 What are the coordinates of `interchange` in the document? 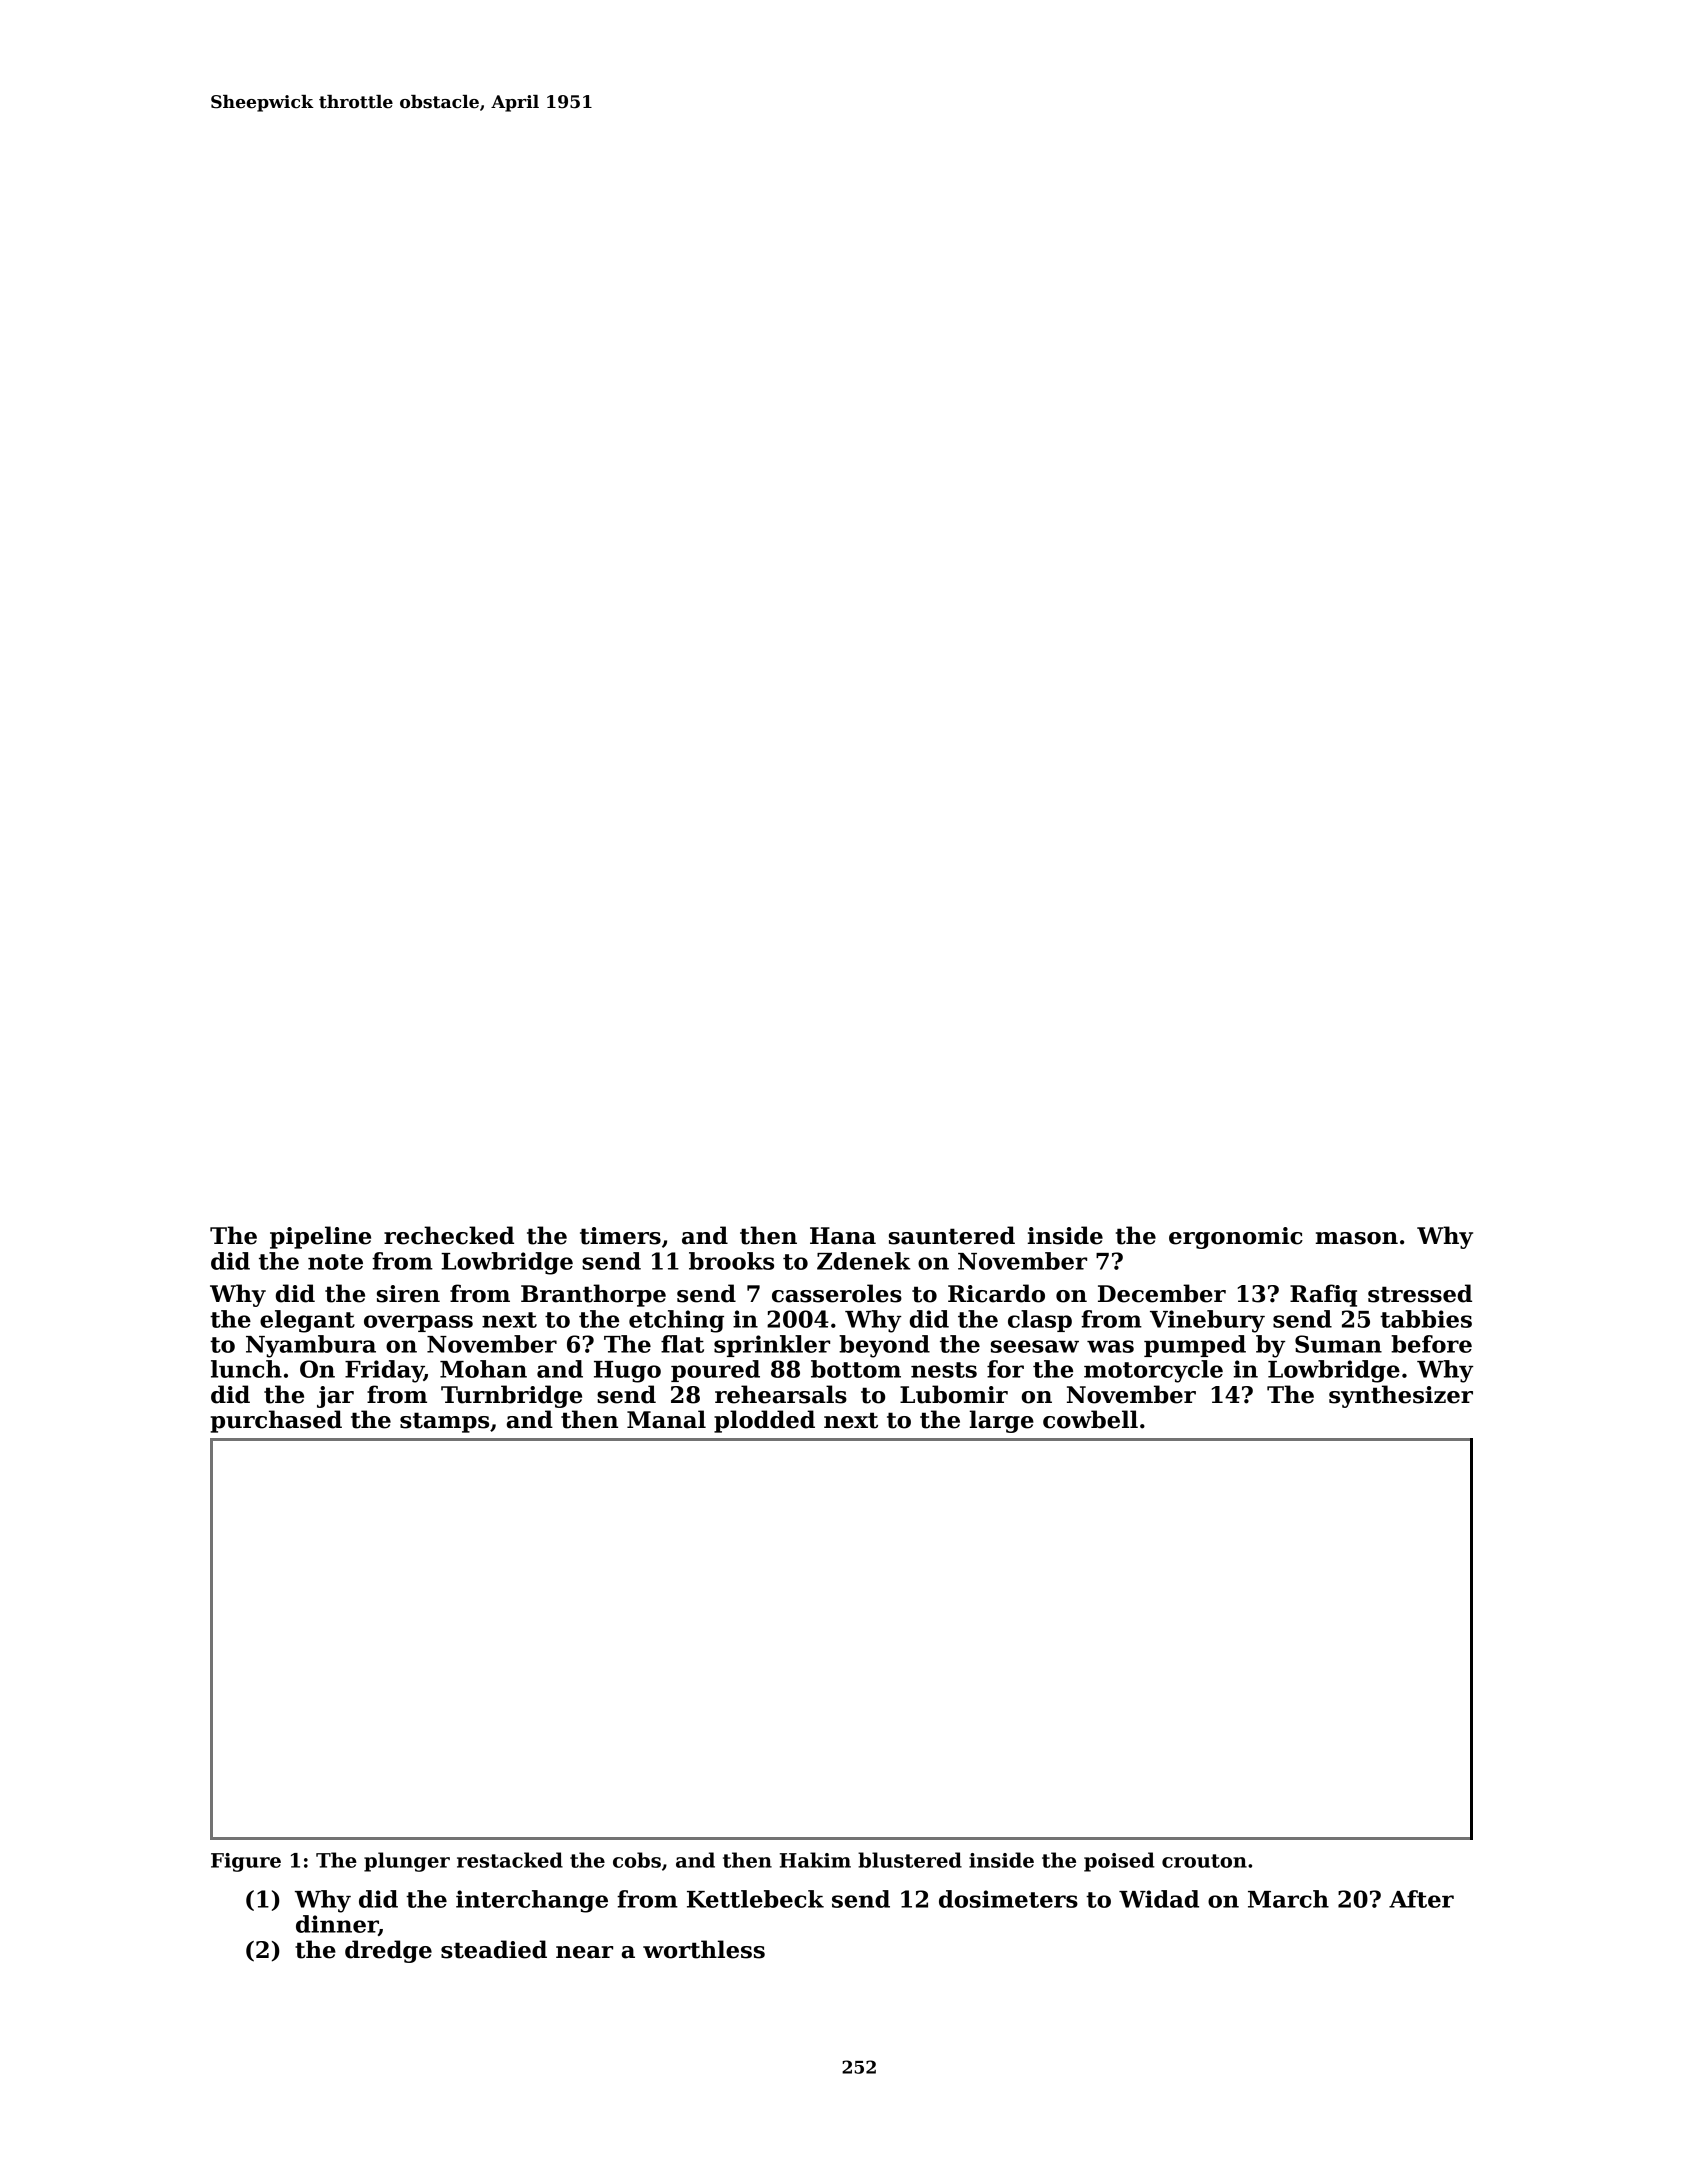 It's located at (532, 1901).
